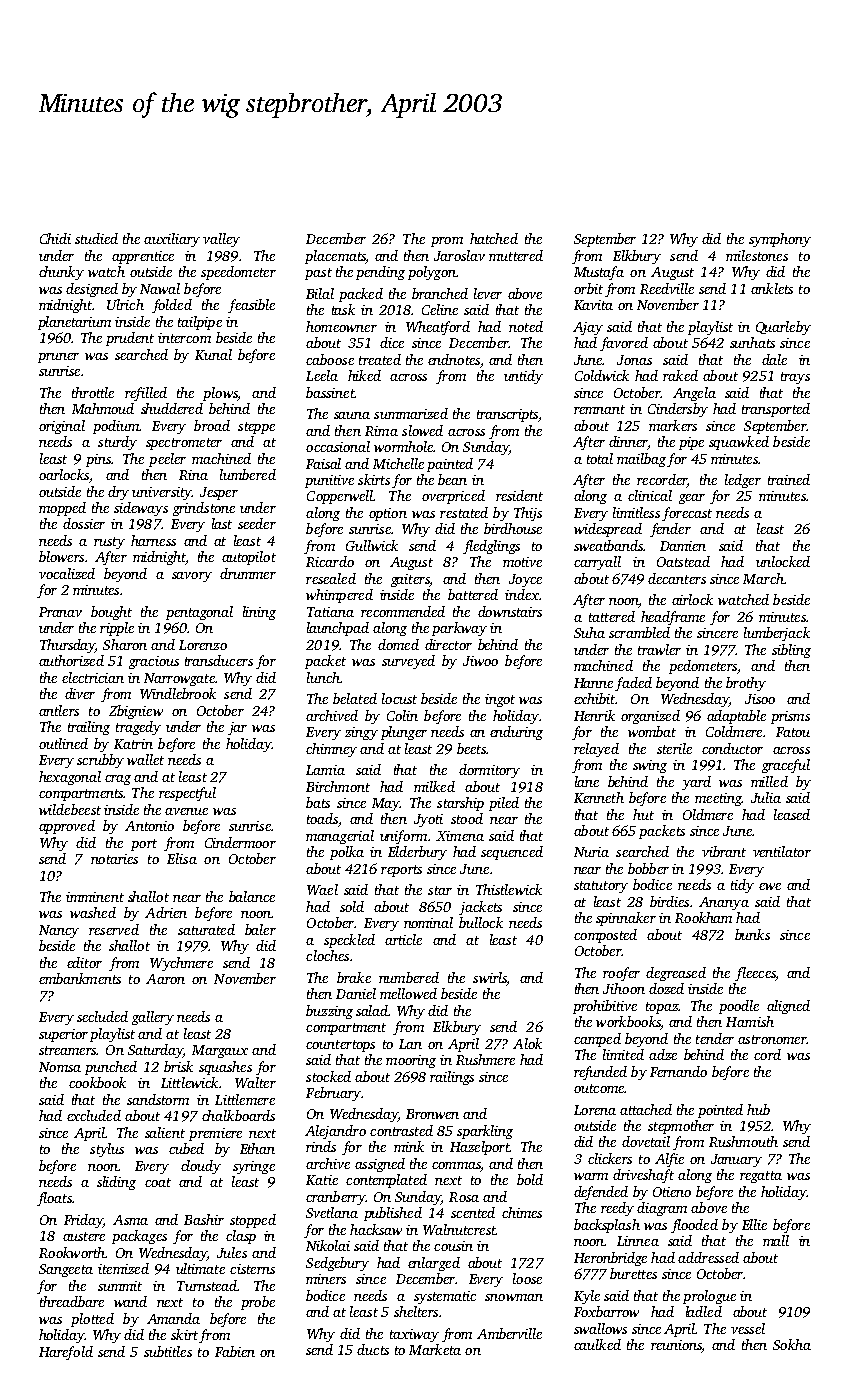  Describe the element at coordinates (783, 561) in the screenshot. I see `unlocked` at that location.
